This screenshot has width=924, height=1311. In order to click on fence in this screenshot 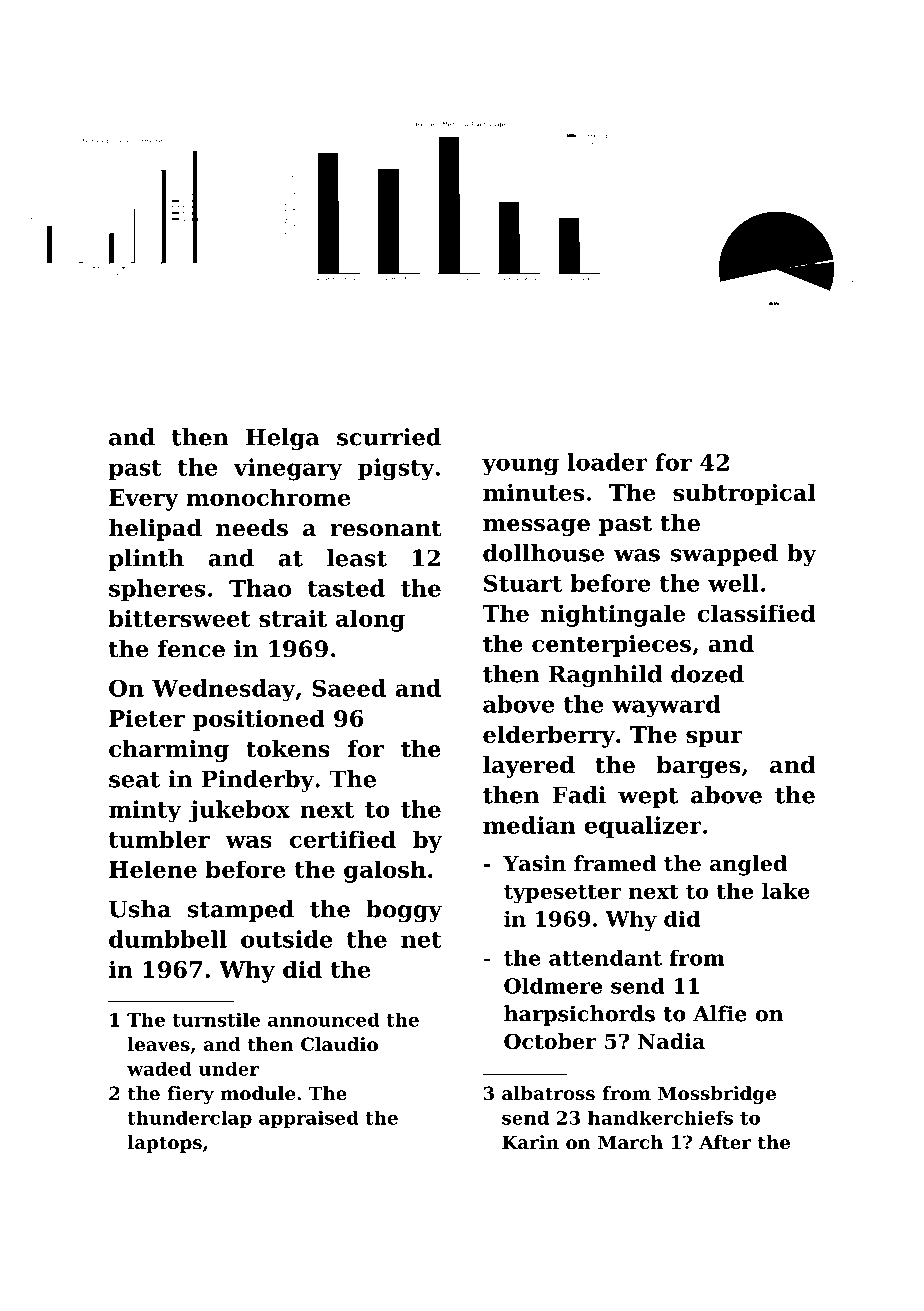, I will do `click(191, 649)`.
